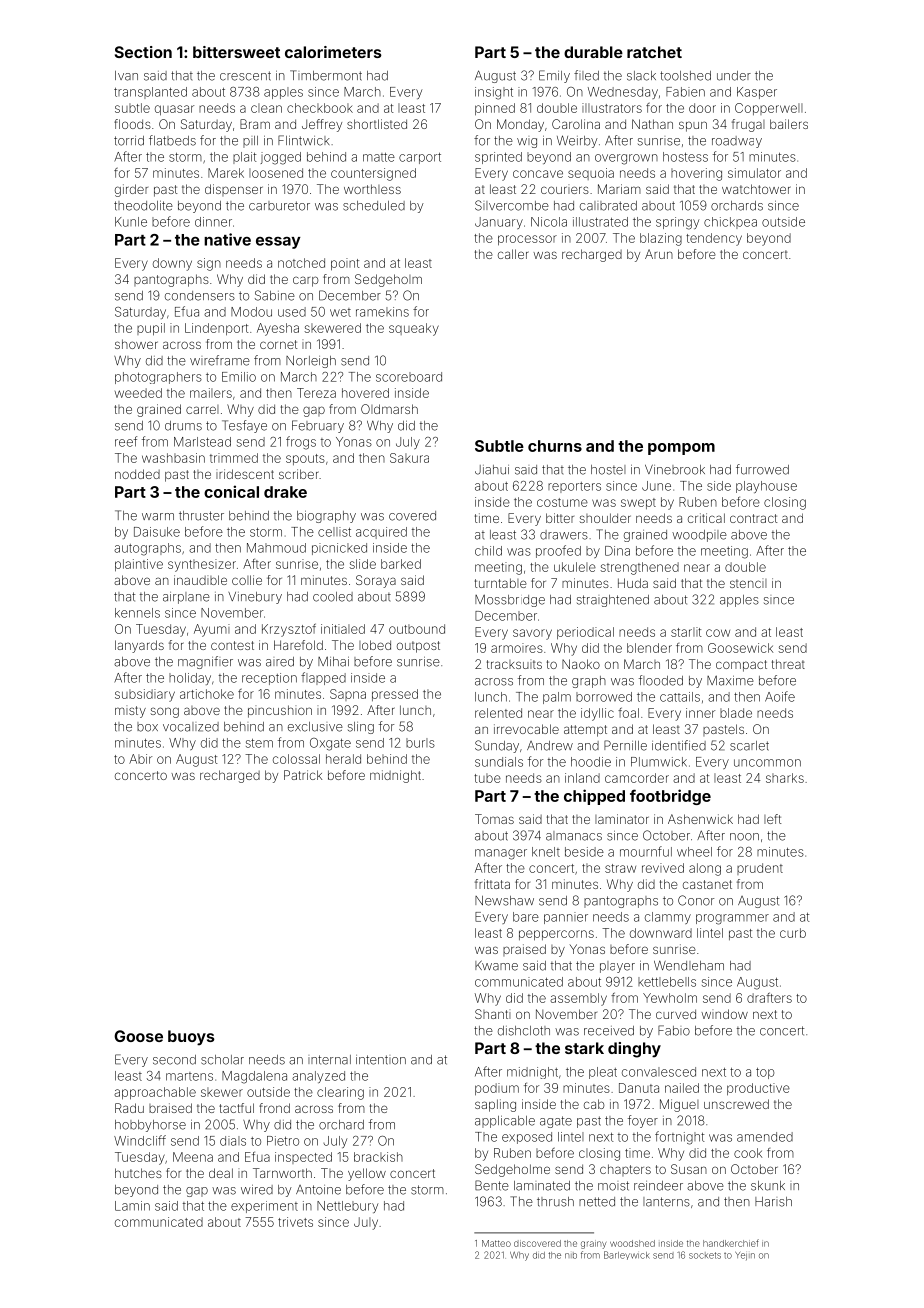 The image size is (924, 1308). Describe the element at coordinates (762, 469) in the image. I see `furrowed` at that location.
